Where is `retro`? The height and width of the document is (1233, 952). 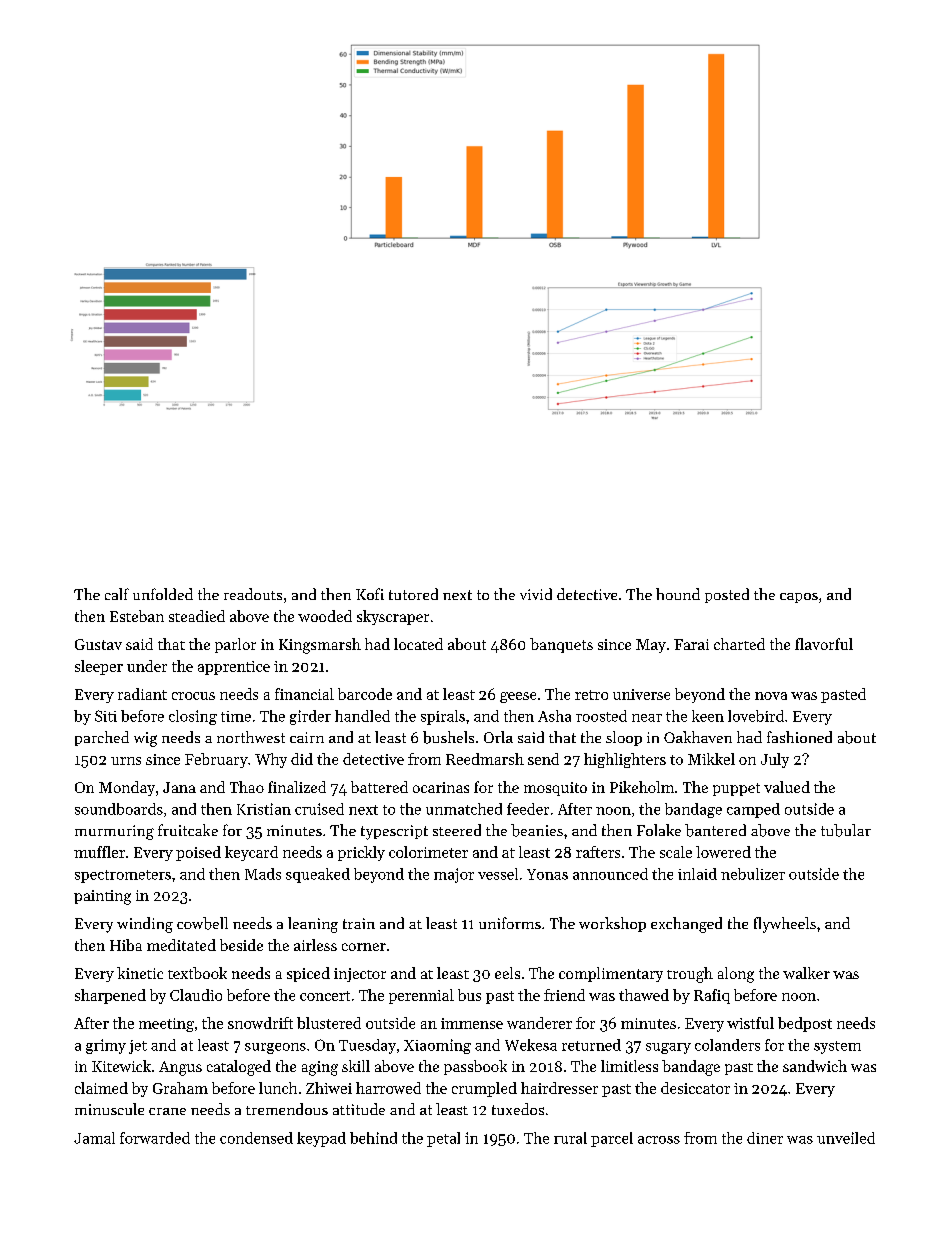
retro is located at coordinates (591, 695).
